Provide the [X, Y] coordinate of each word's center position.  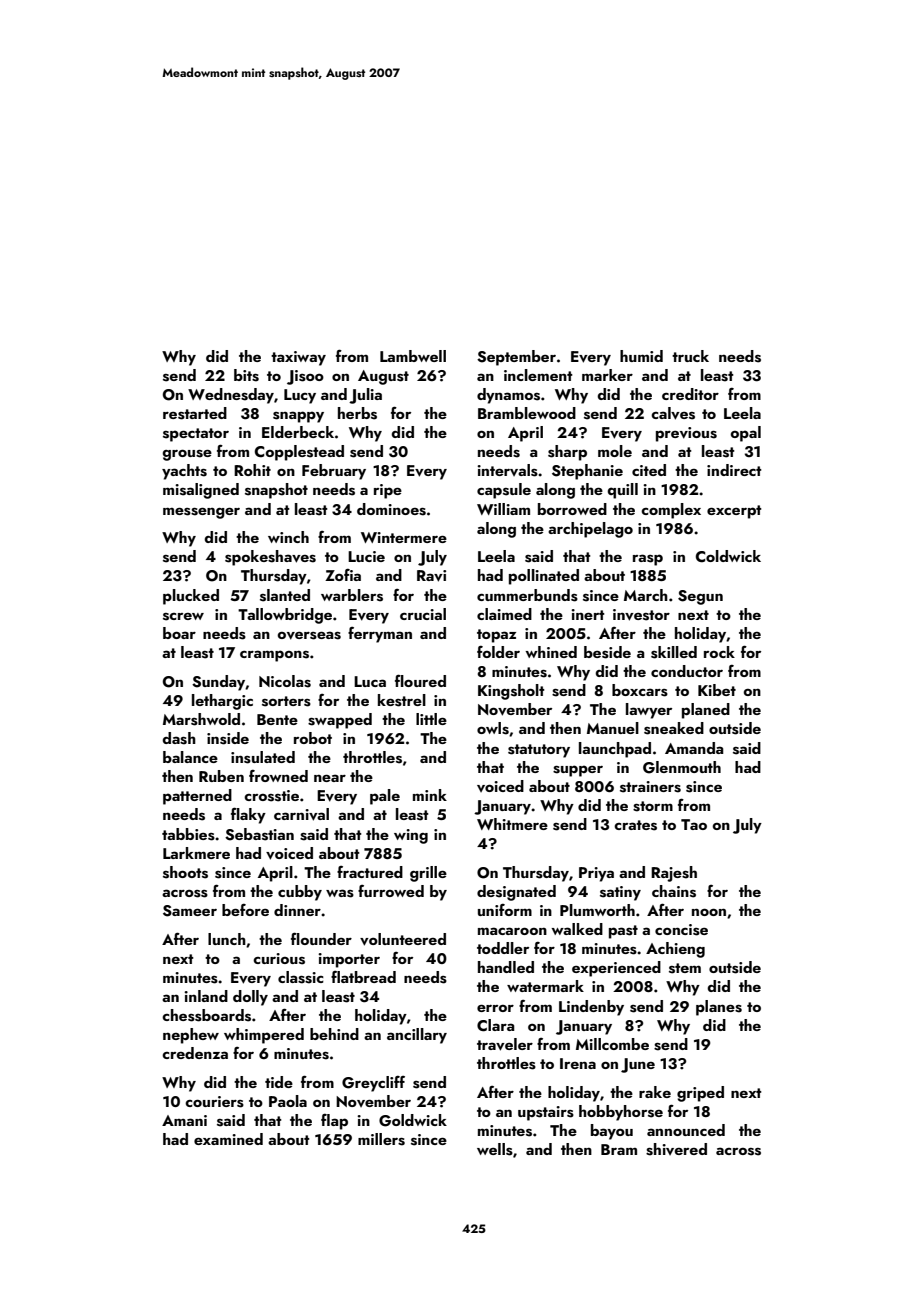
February [334, 472]
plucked [191, 597]
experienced [616, 969]
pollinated [544, 577]
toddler [503, 948]
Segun [700, 597]
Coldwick [728, 556]
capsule [504, 491]
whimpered [264, 1036]
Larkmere [196, 853]
